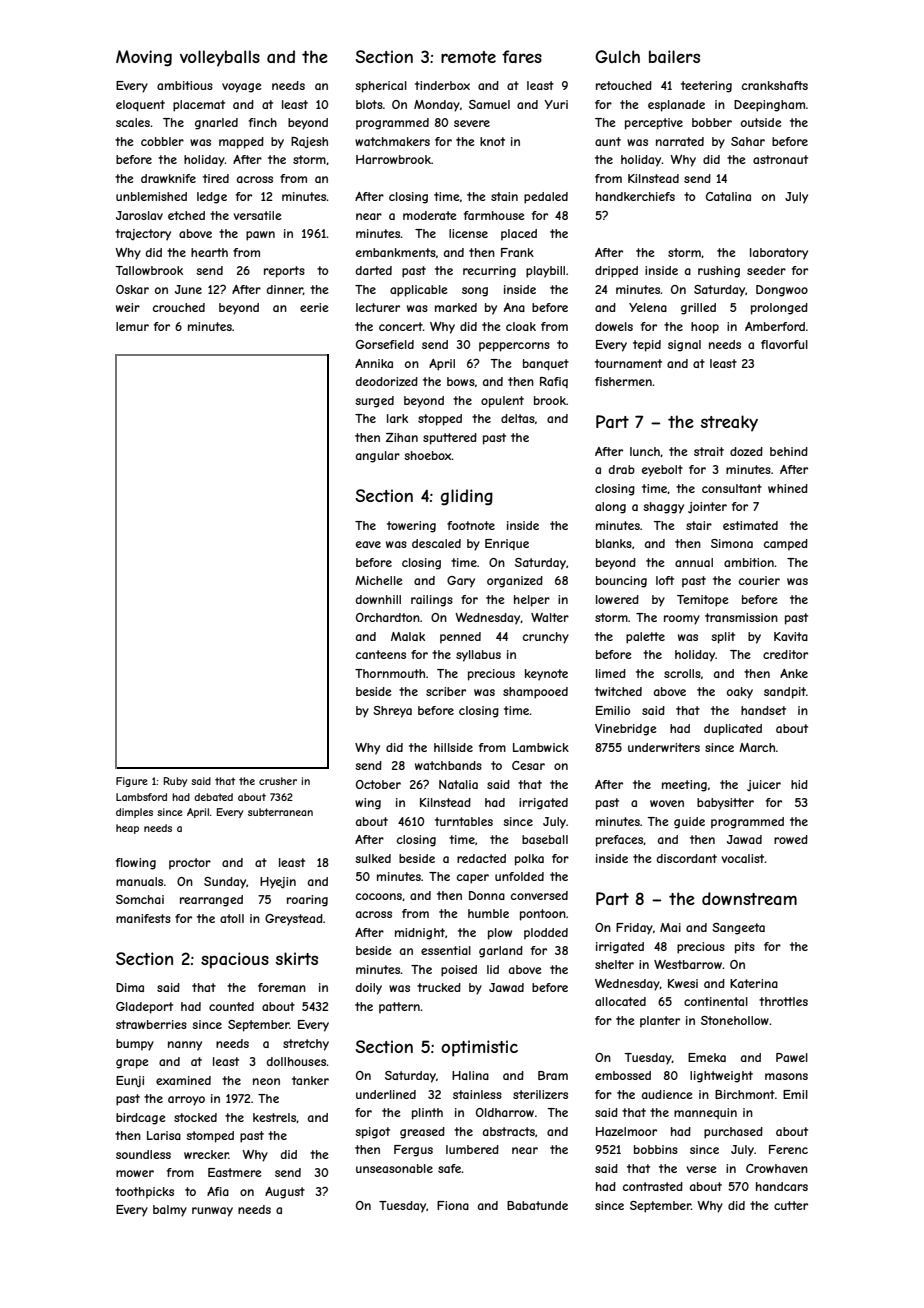 The width and height of the image is (924, 1308). Describe the element at coordinates (791, 1205) in the image. I see `cutter` at that location.
